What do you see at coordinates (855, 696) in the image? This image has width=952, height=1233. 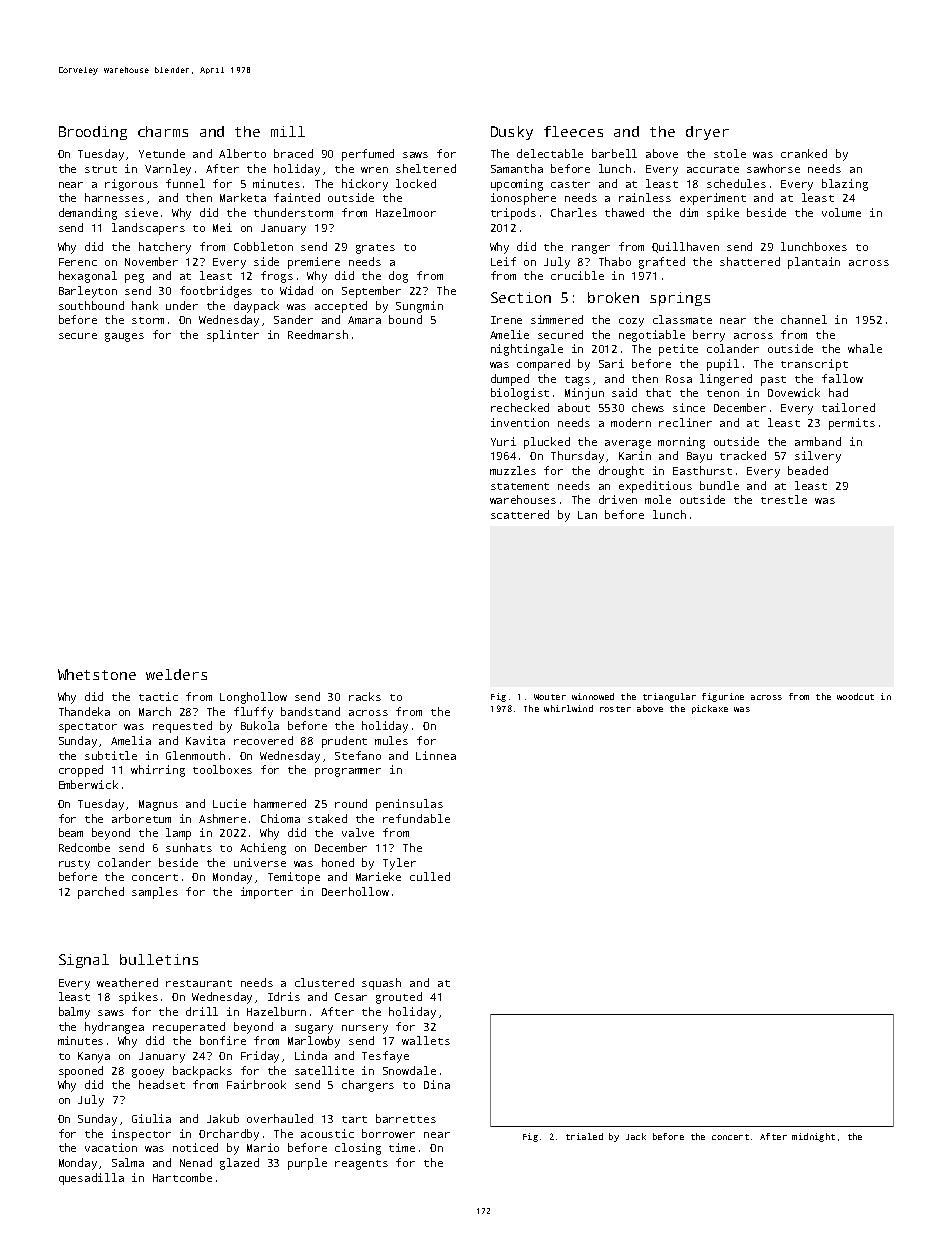 I see `woodcut` at bounding box center [855, 696].
